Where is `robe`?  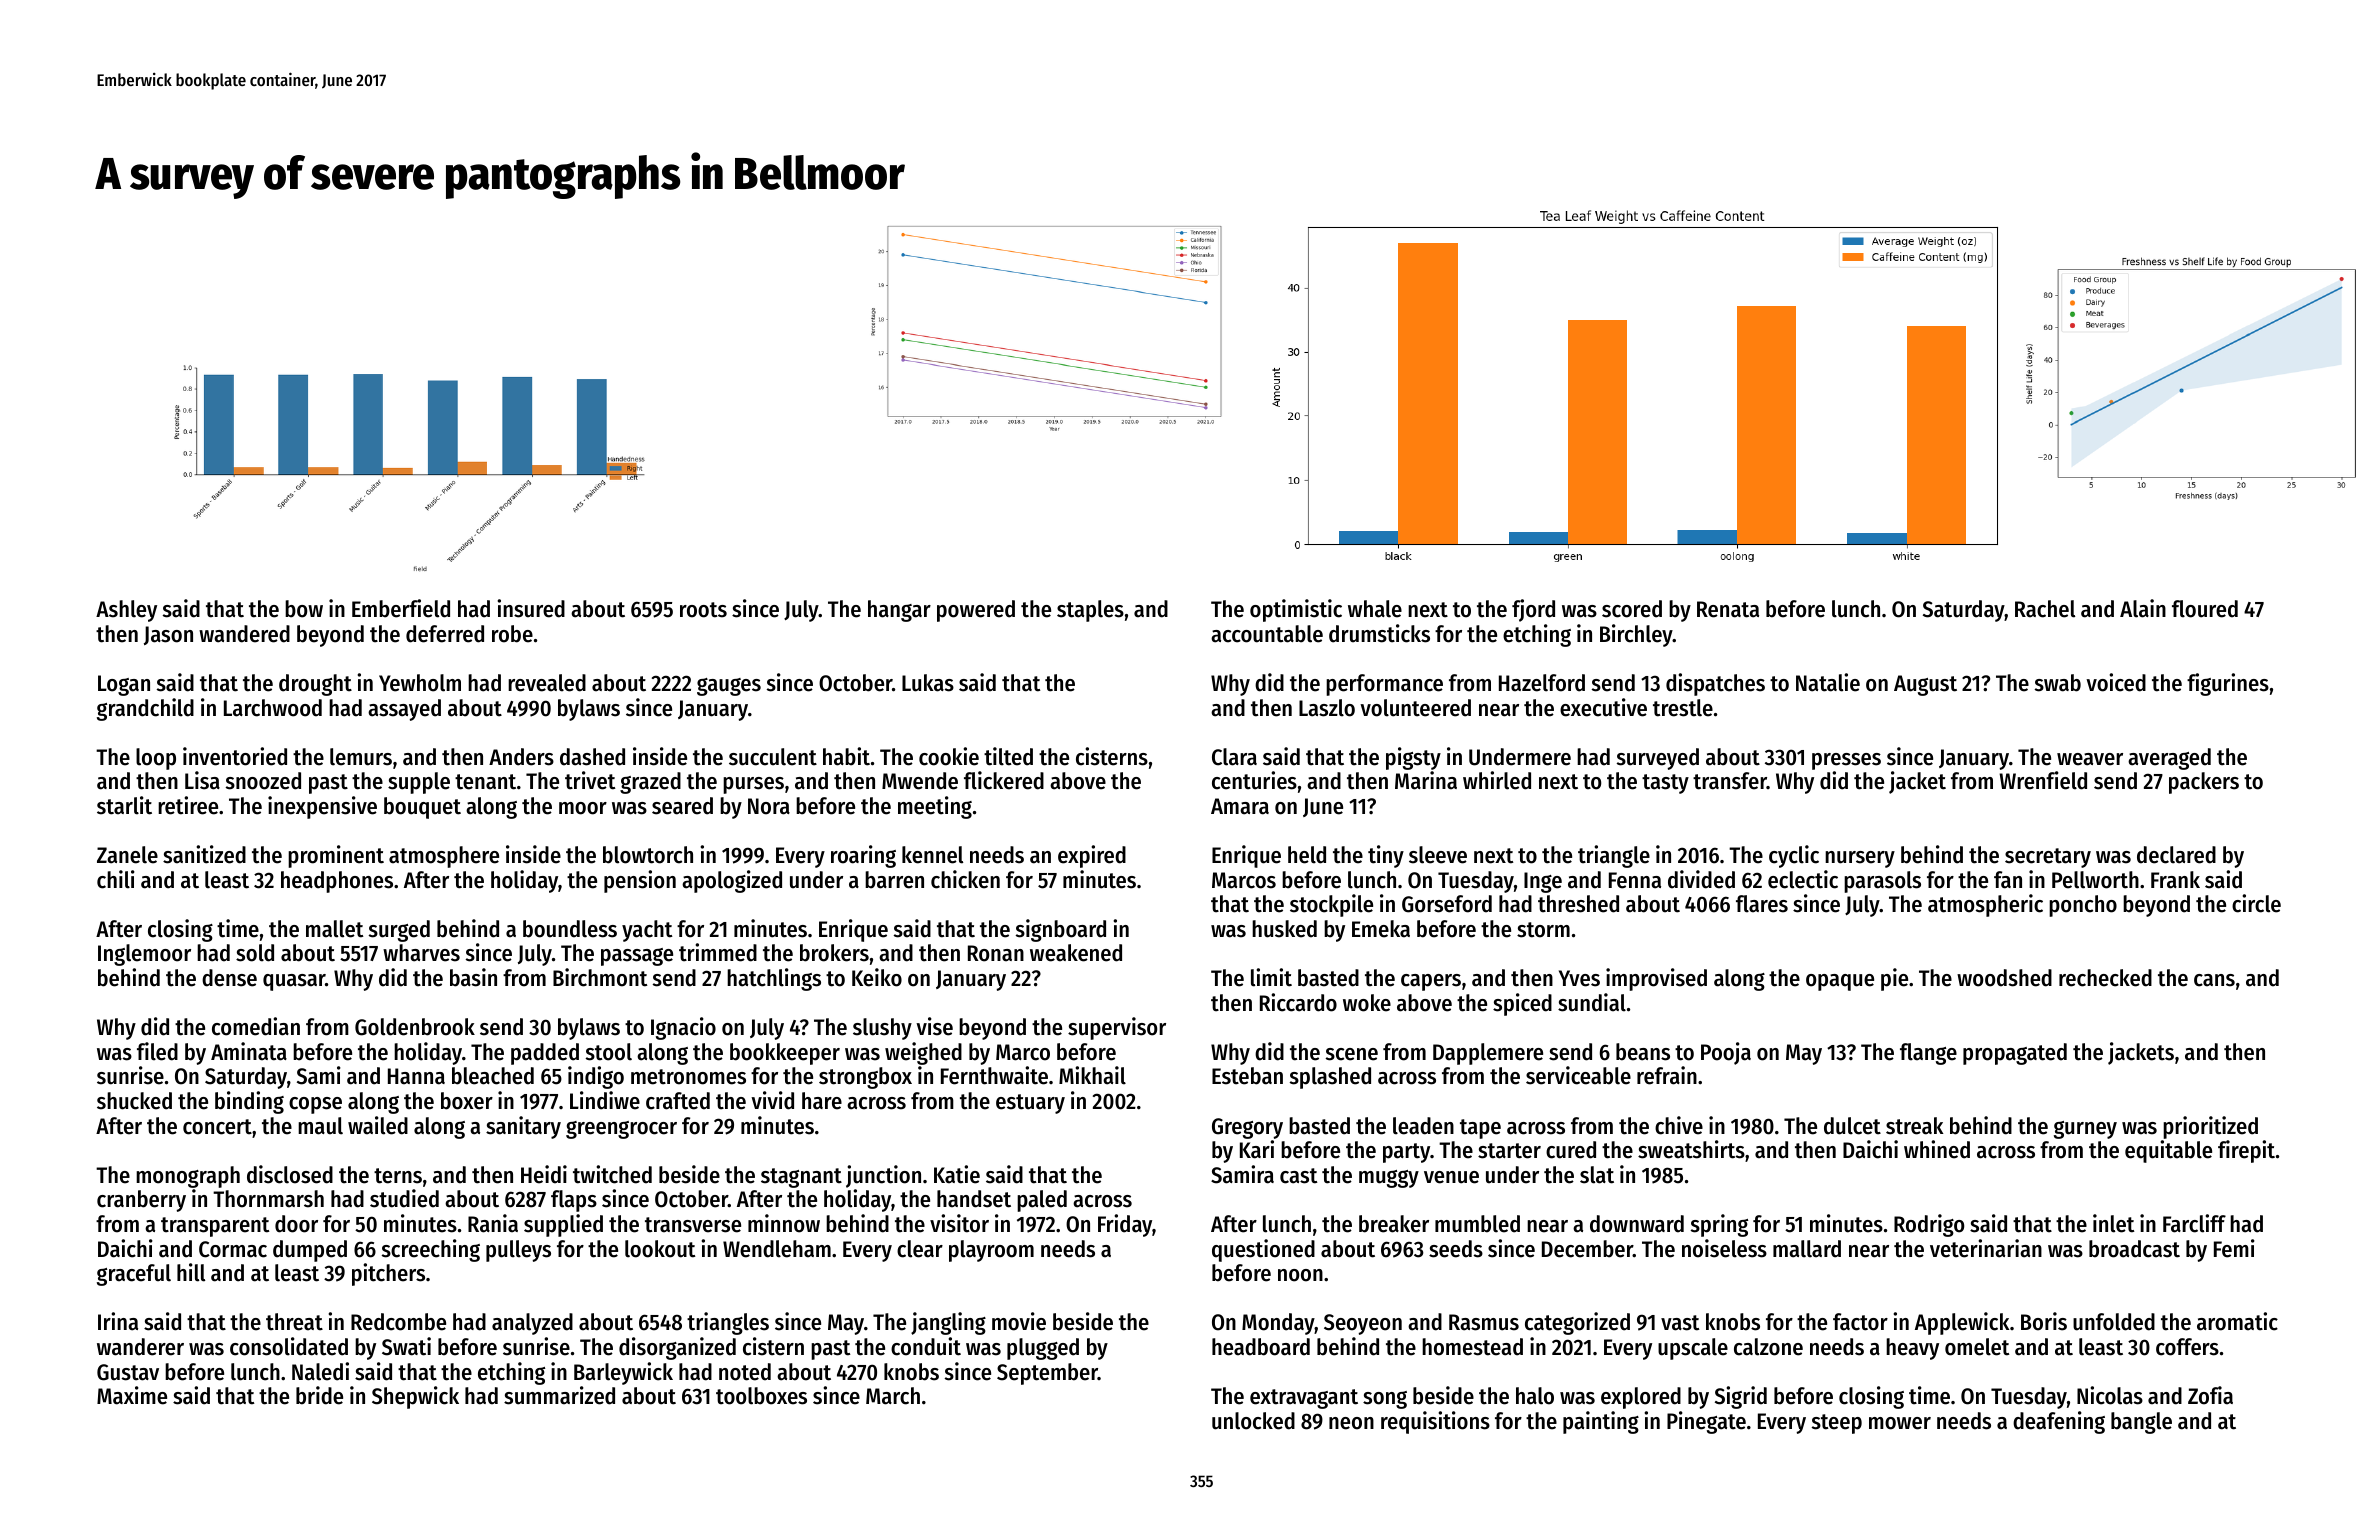
robe is located at coordinates (512, 634).
